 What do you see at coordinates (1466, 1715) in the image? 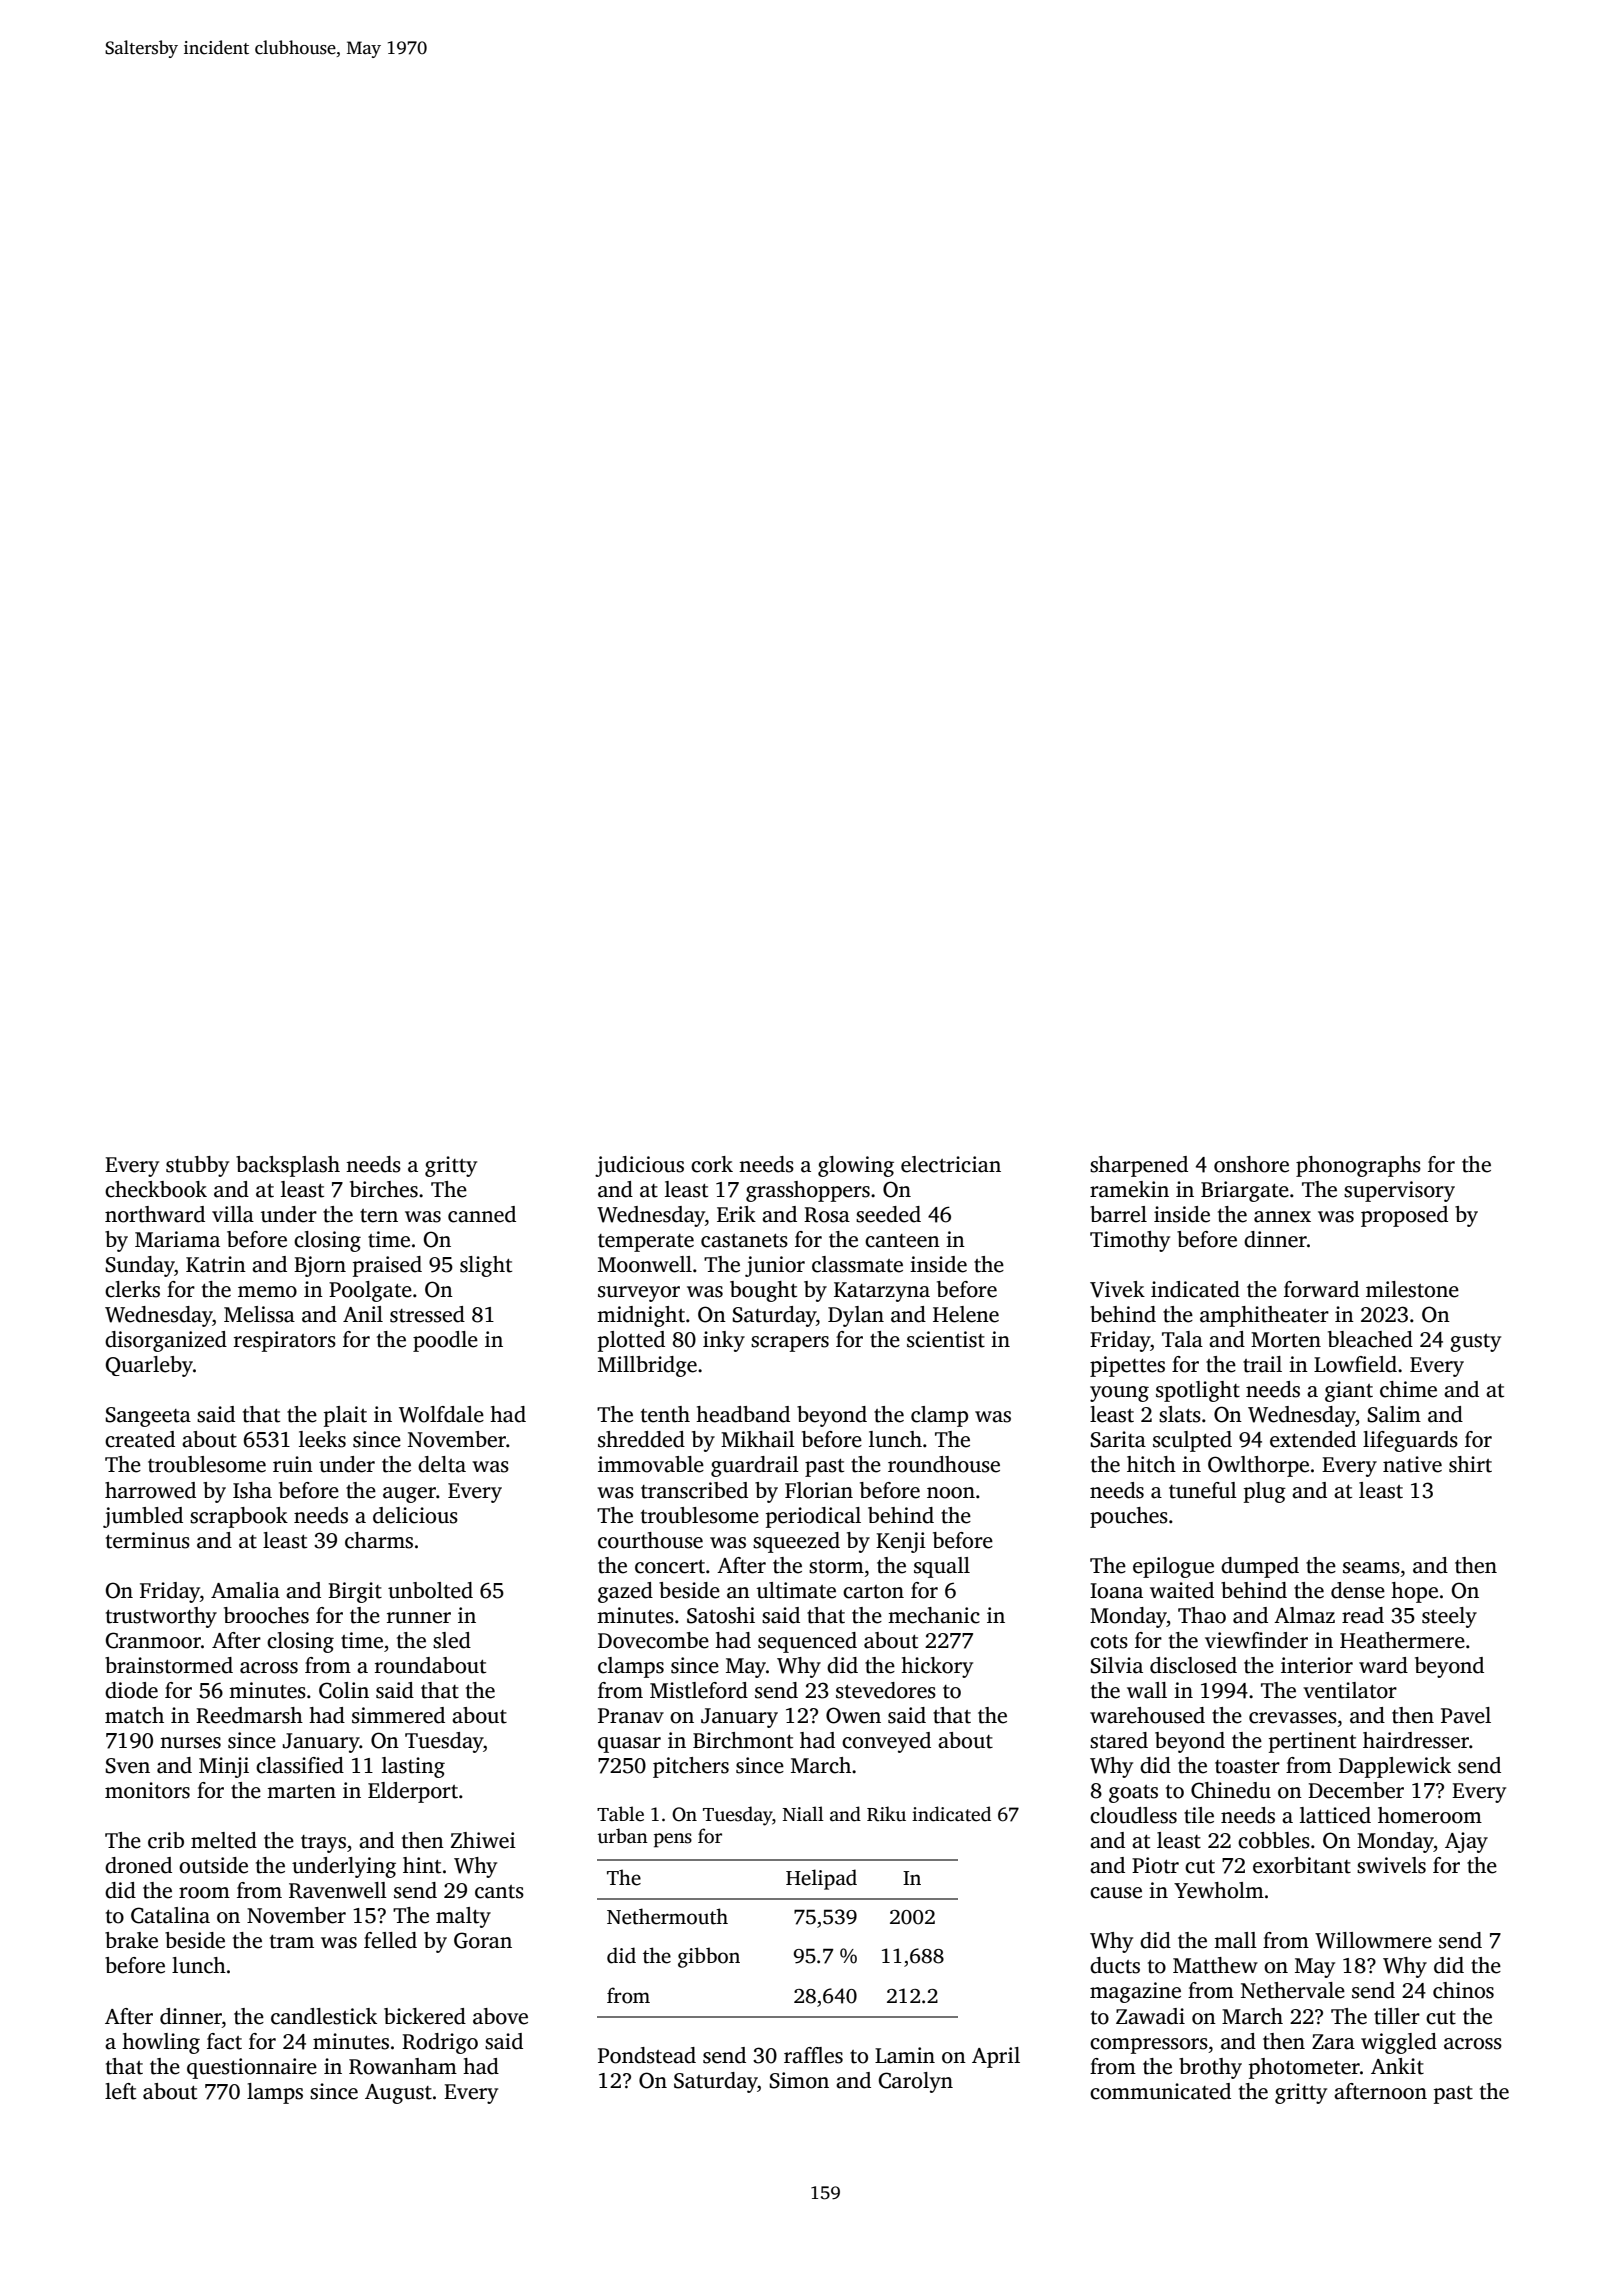
I see `Pavel` at bounding box center [1466, 1715].
